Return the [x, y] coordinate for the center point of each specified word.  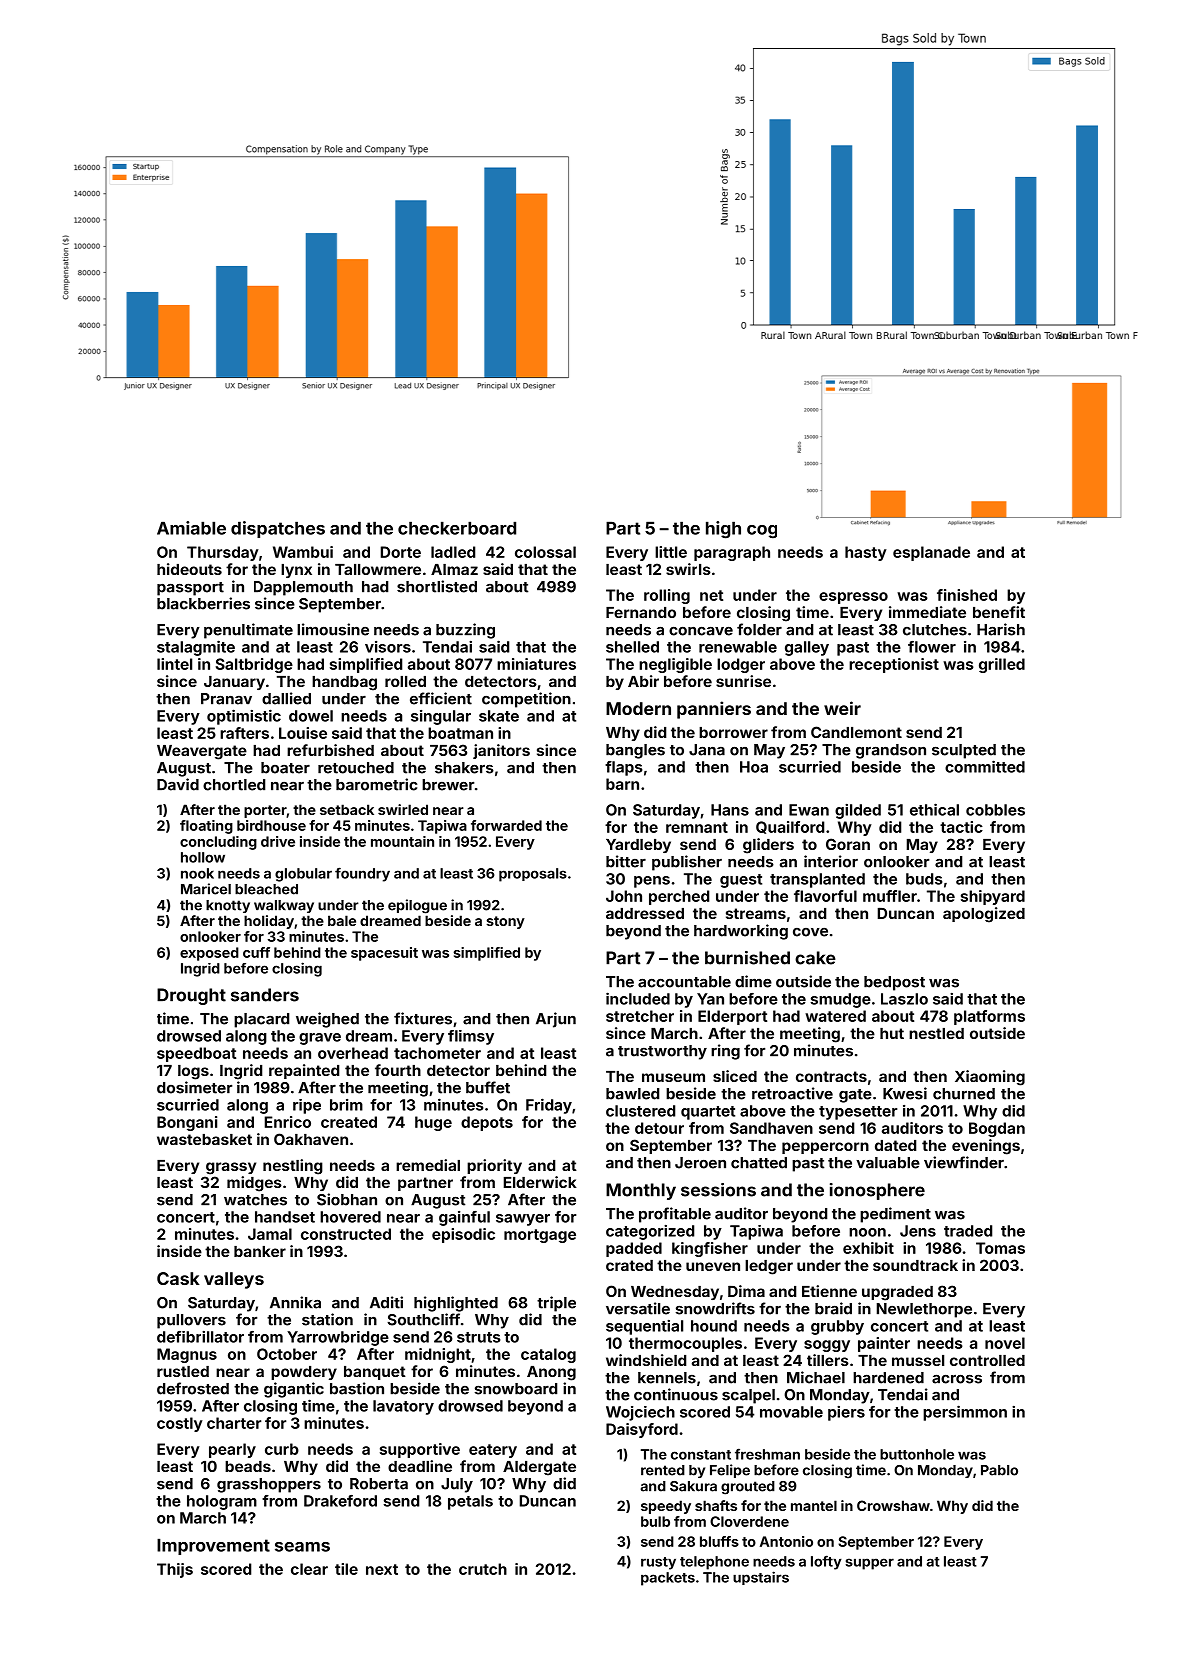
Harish [1001, 629]
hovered [350, 1217]
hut [892, 1033]
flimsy [471, 1037]
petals [470, 1502]
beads [248, 1466]
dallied [286, 698]
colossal [545, 552]
